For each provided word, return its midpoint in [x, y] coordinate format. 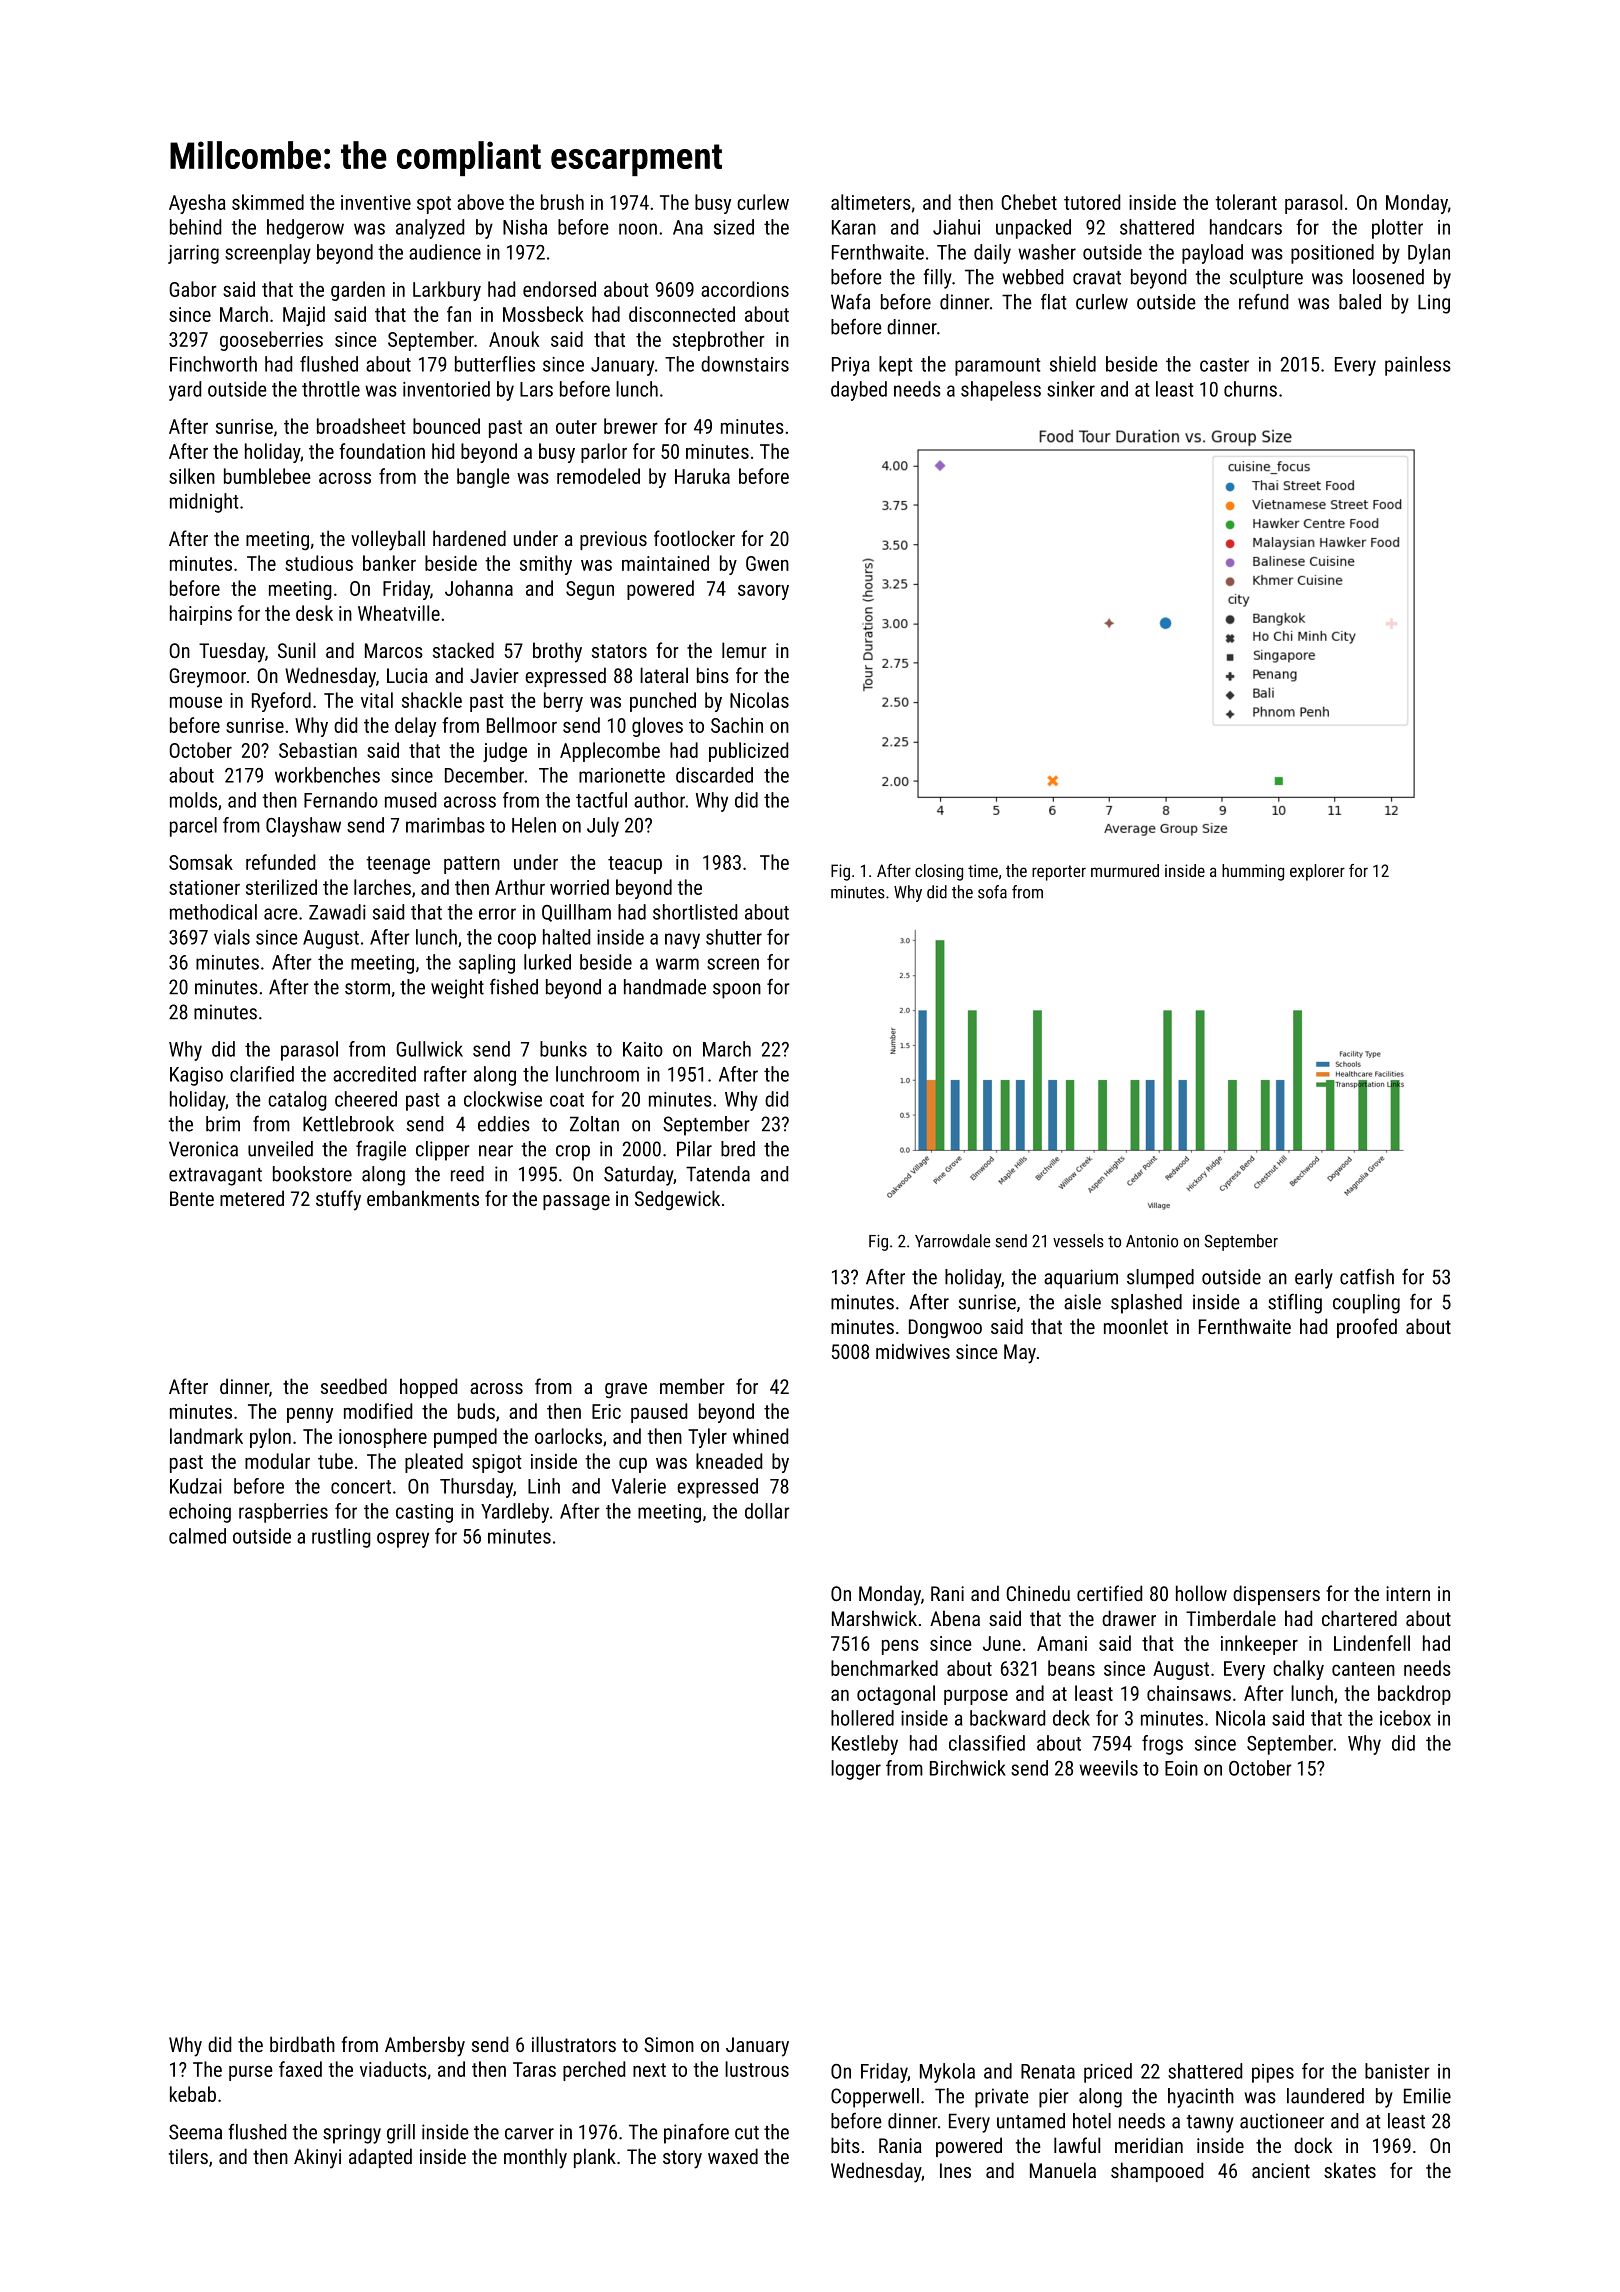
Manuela [1063, 2170]
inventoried [446, 389]
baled [1360, 302]
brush [562, 202]
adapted [380, 2158]
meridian [1149, 2145]
